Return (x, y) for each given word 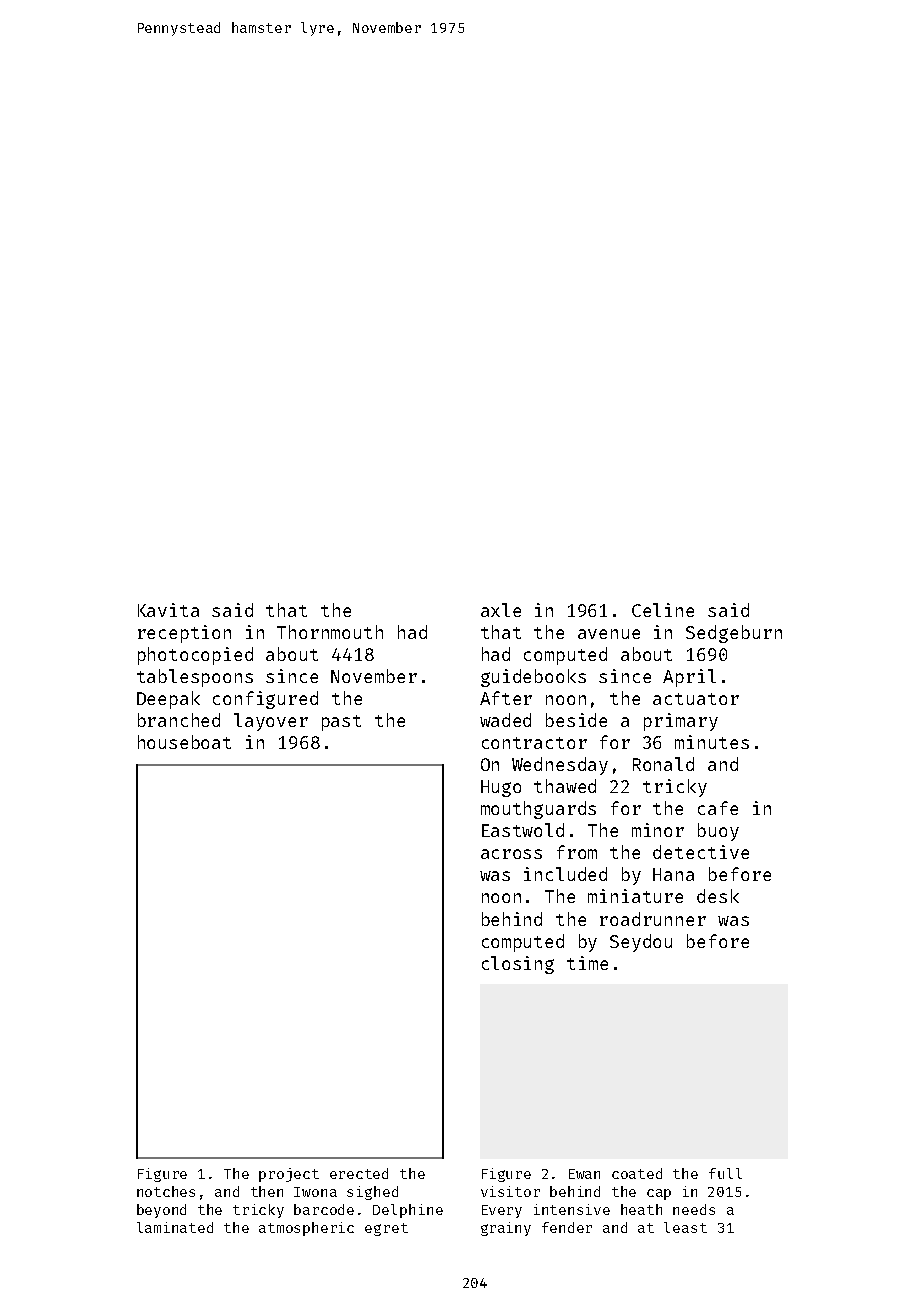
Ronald (663, 764)
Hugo (501, 788)
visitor (510, 1191)
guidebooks (533, 678)
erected (359, 1173)
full (725, 1173)
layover (271, 722)
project (289, 1175)
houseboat (184, 742)
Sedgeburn (734, 634)
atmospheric (306, 1229)
